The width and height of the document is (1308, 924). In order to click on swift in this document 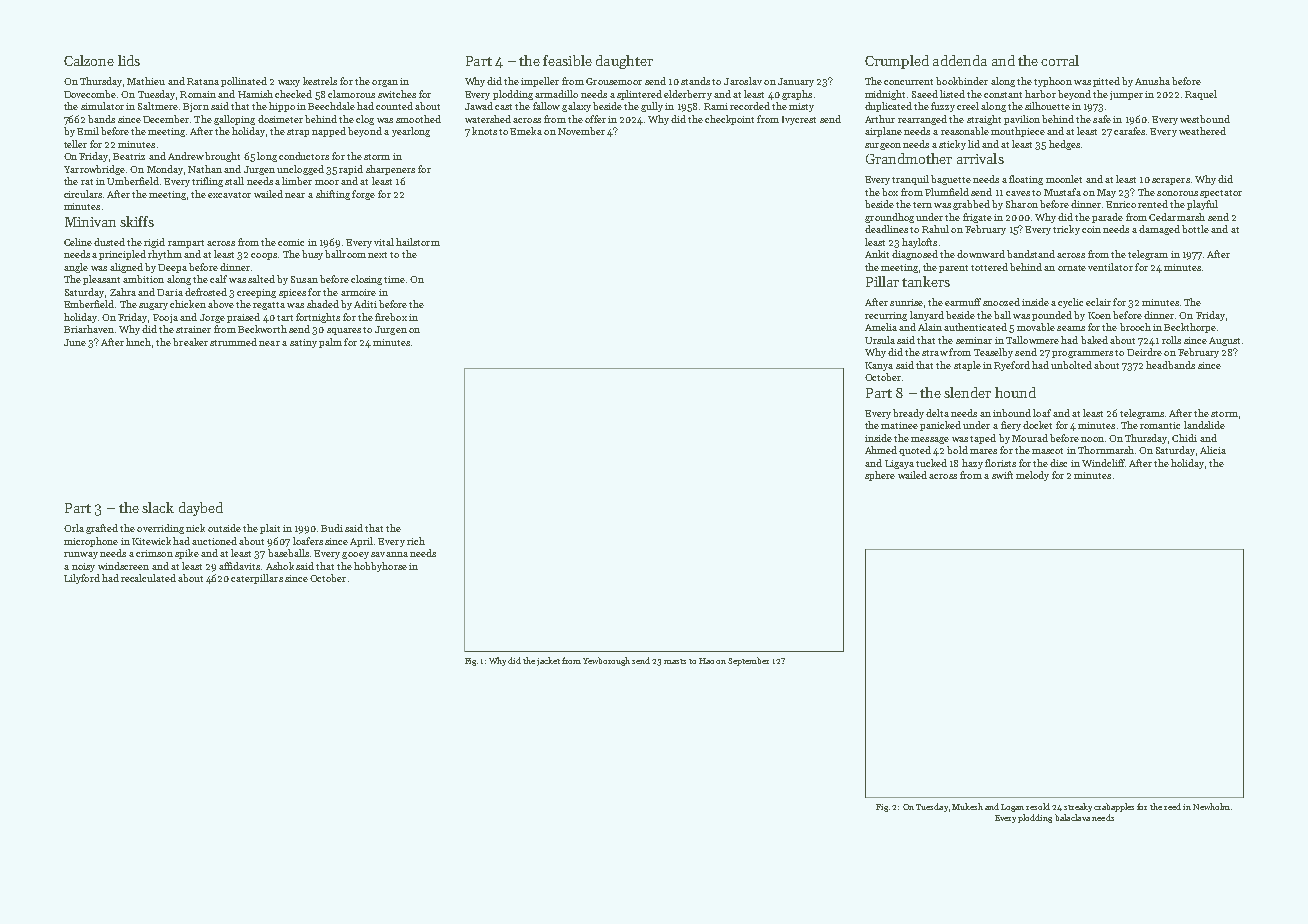, I will do `click(1002, 475)`.
